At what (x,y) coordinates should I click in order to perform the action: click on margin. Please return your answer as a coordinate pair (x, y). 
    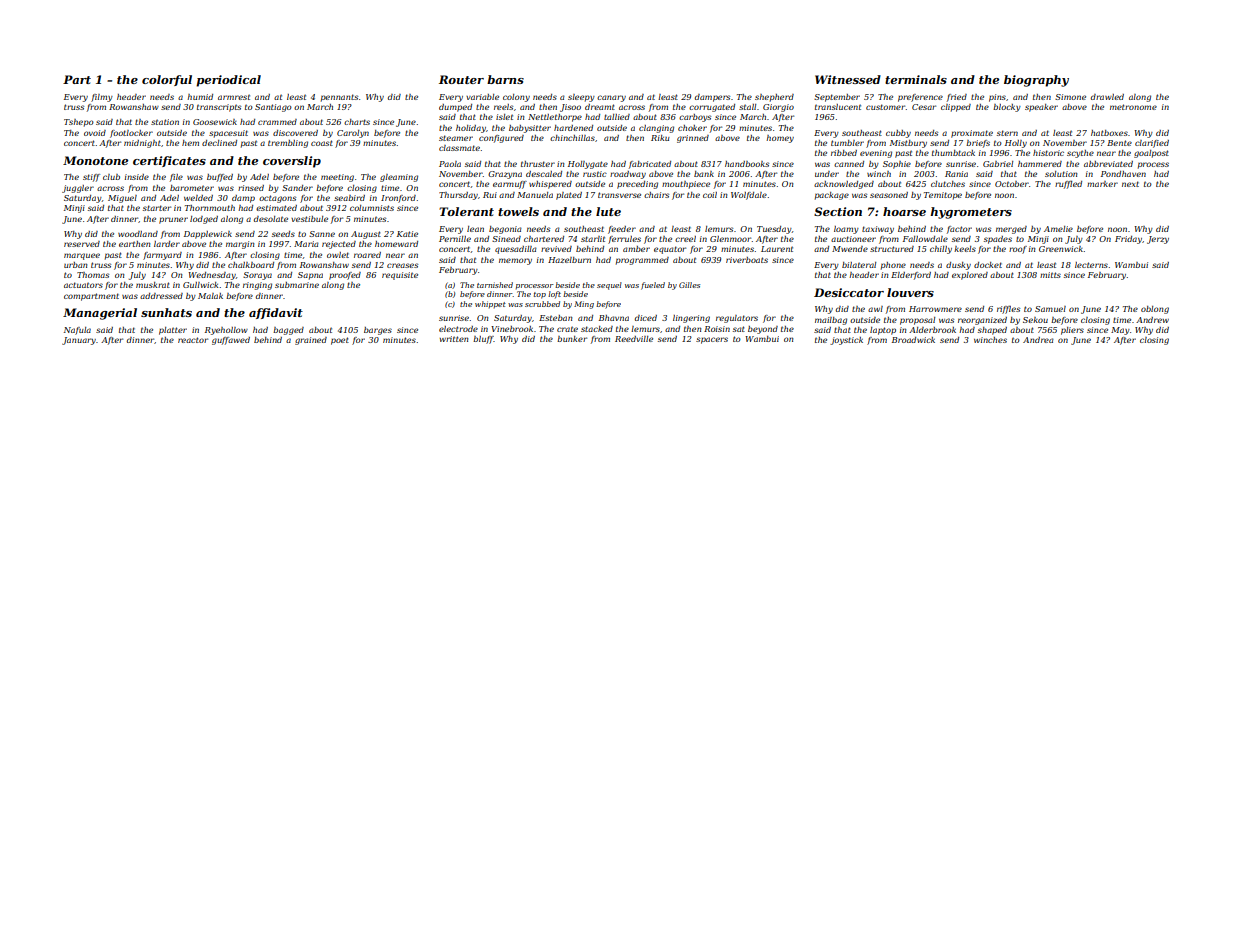
    Looking at the image, I should click on (240, 245).
